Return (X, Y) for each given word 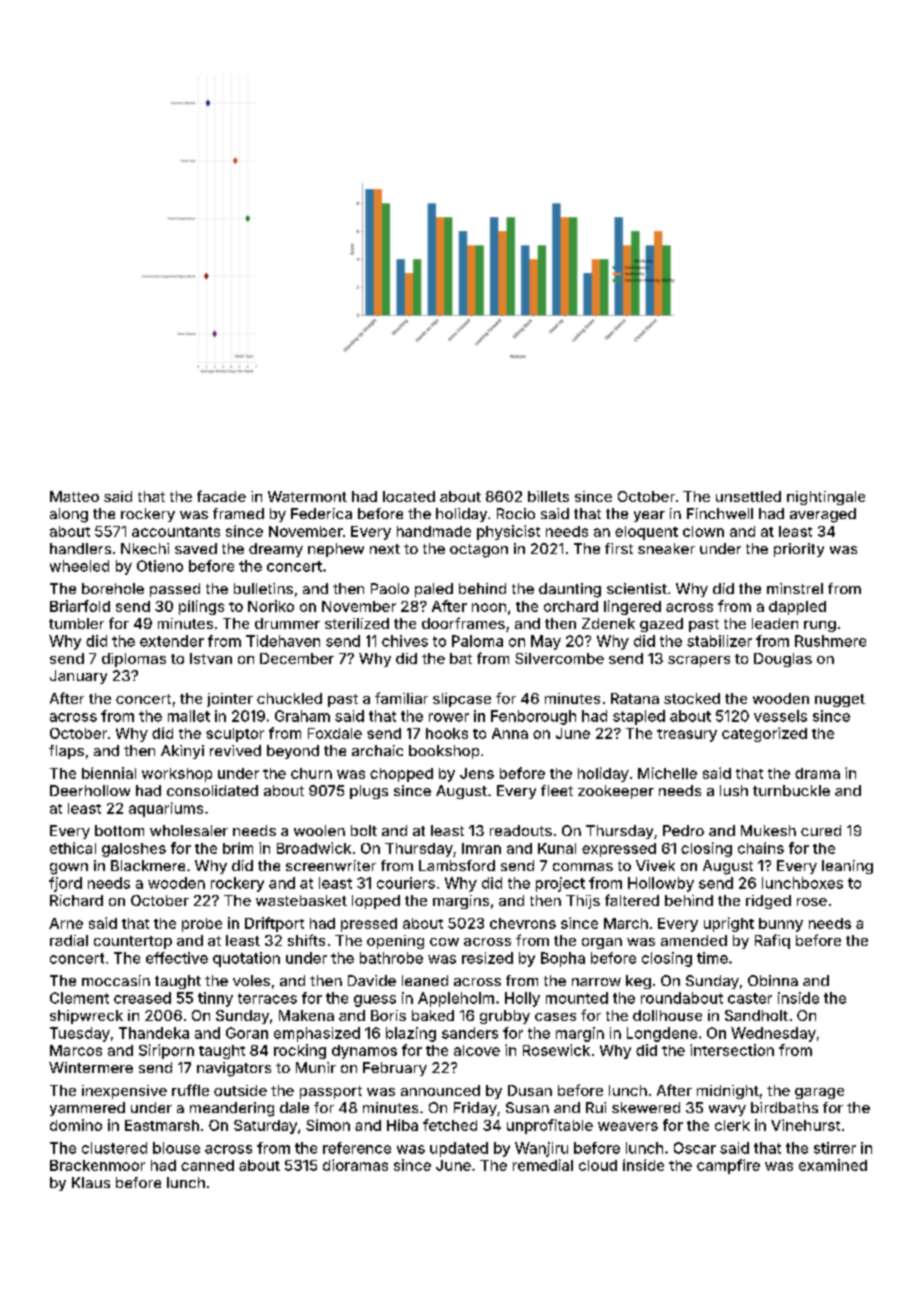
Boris (388, 1015)
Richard (76, 900)
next (385, 549)
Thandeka (154, 1033)
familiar (401, 698)
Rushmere (830, 641)
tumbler (76, 623)
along (69, 515)
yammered (87, 1109)
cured (821, 830)
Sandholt (756, 1015)
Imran (481, 848)
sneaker (666, 548)
